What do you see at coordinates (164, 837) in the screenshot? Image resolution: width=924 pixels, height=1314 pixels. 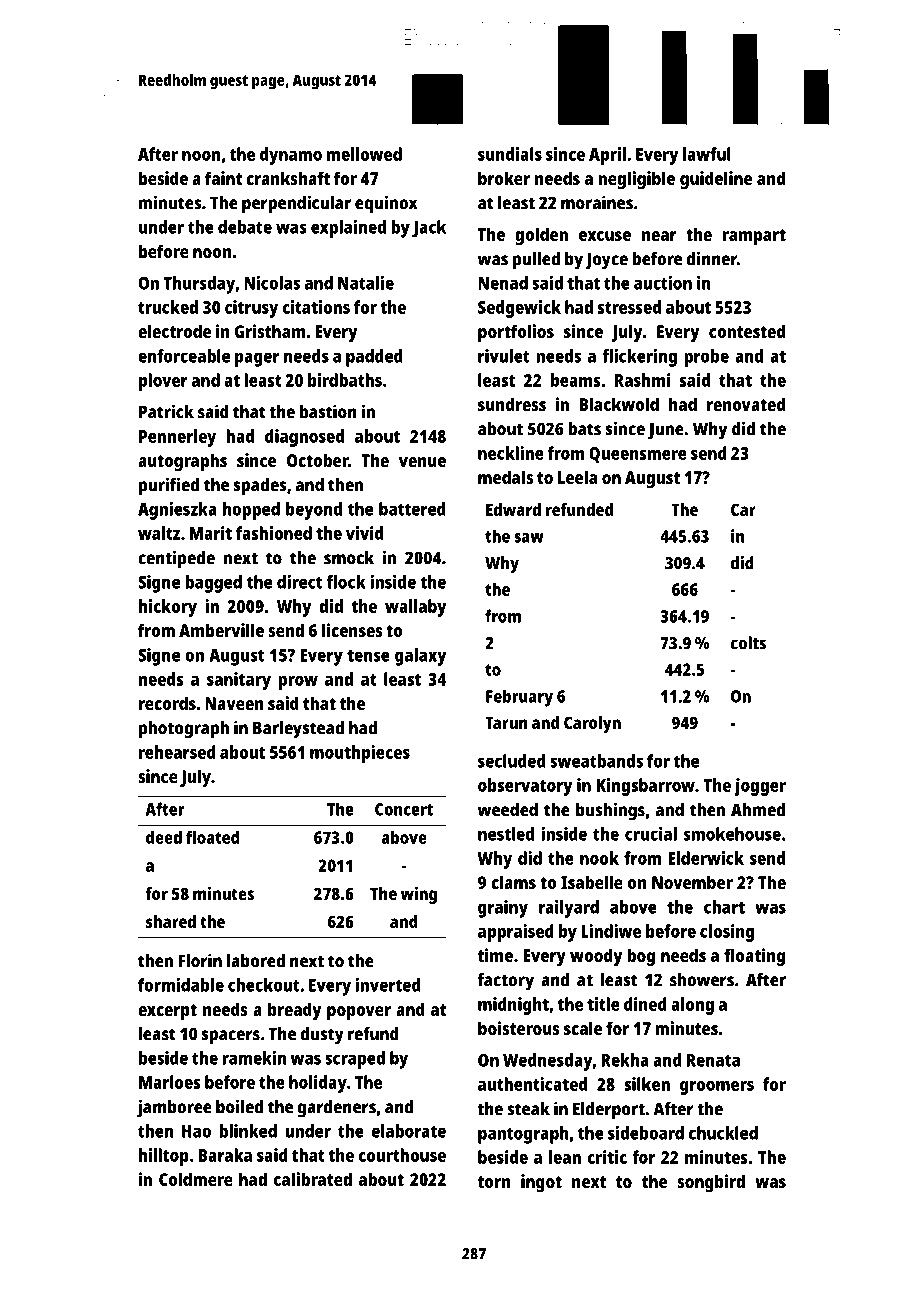 I see `deed` at bounding box center [164, 837].
